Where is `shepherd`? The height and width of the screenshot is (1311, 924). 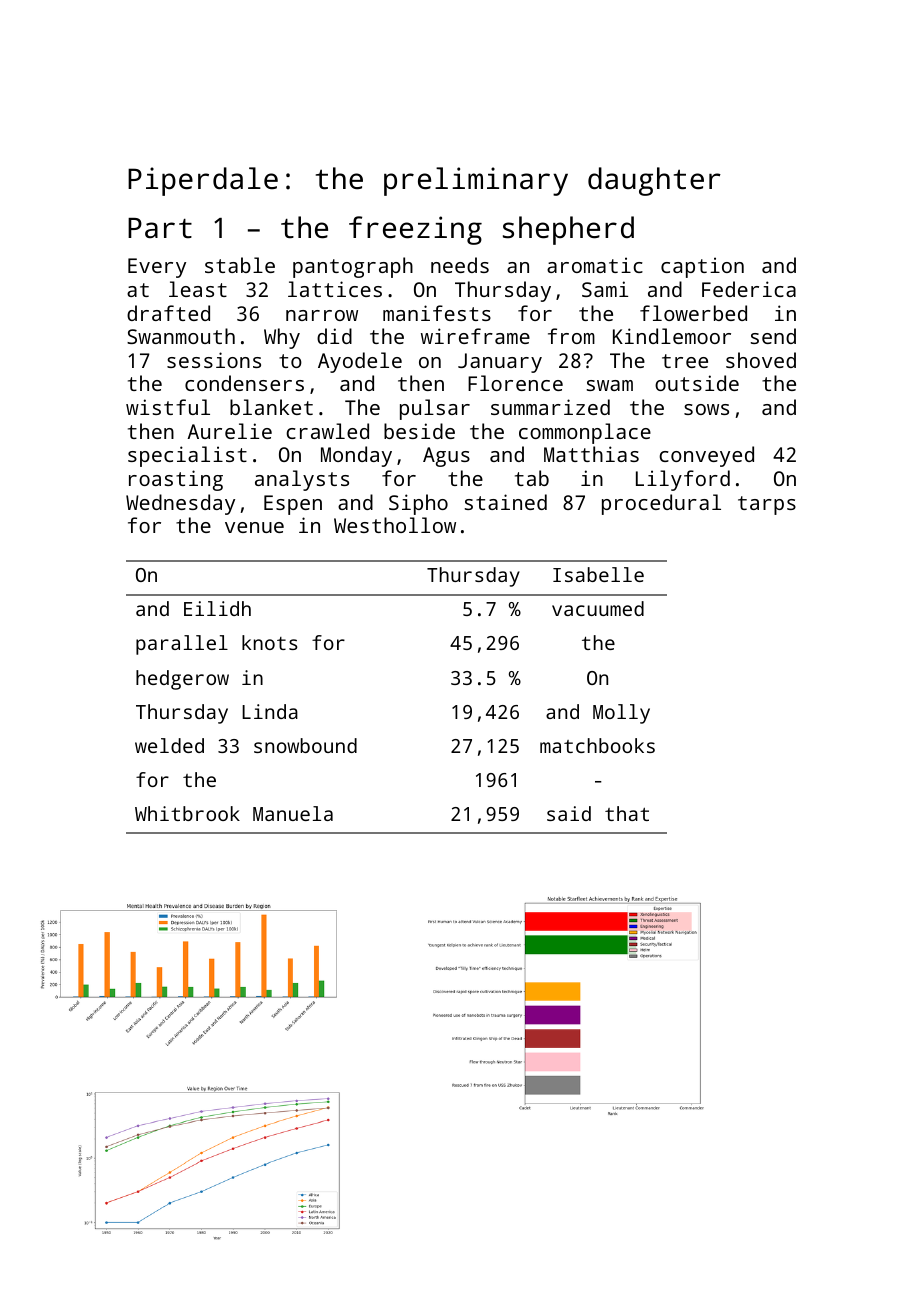
shepherd is located at coordinates (568, 230).
